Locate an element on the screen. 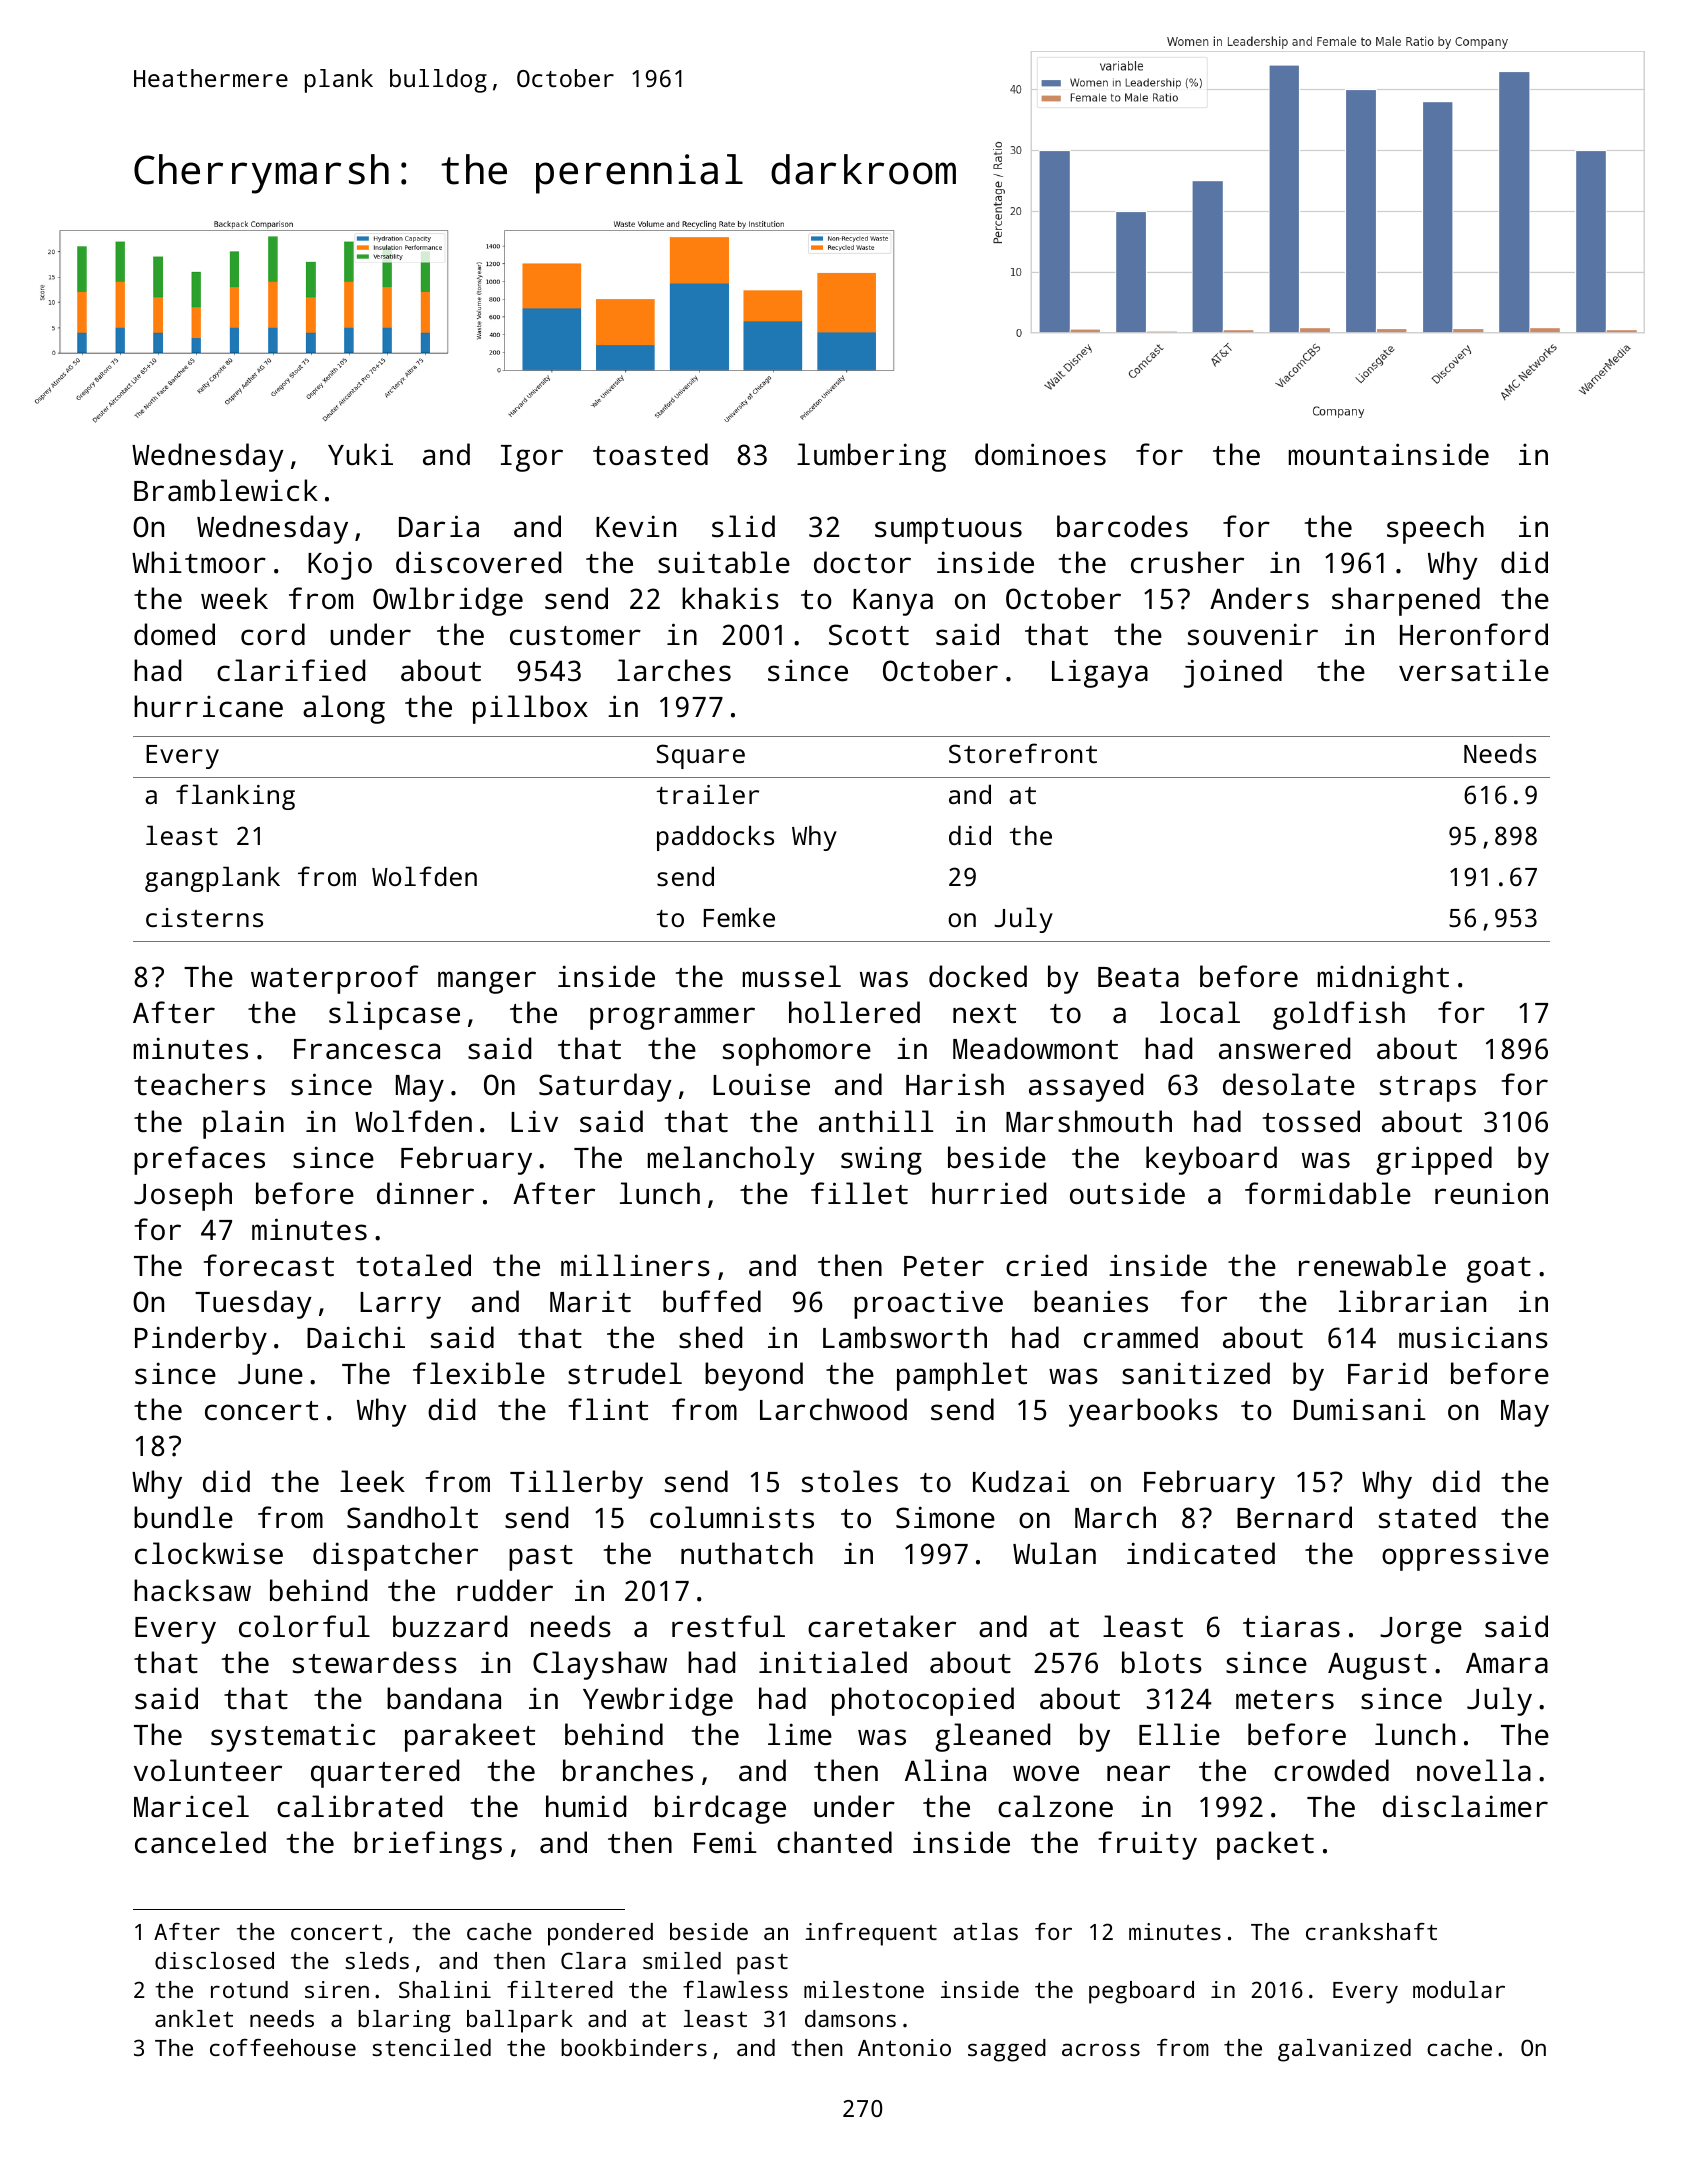 This screenshot has width=1683, height=2178. canceled is located at coordinates (200, 1842).
